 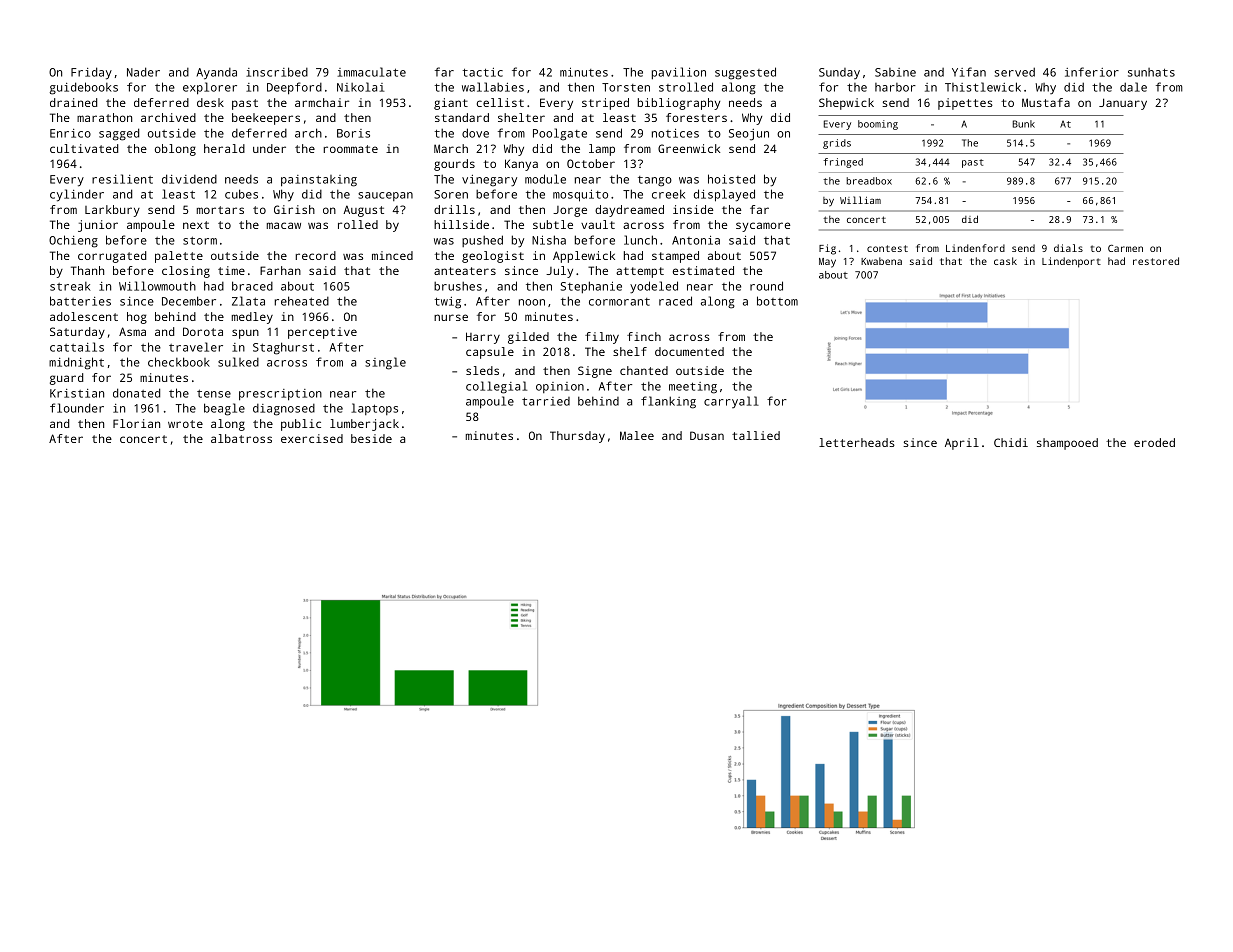 I want to click on perceptive, so click(x=322, y=333).
